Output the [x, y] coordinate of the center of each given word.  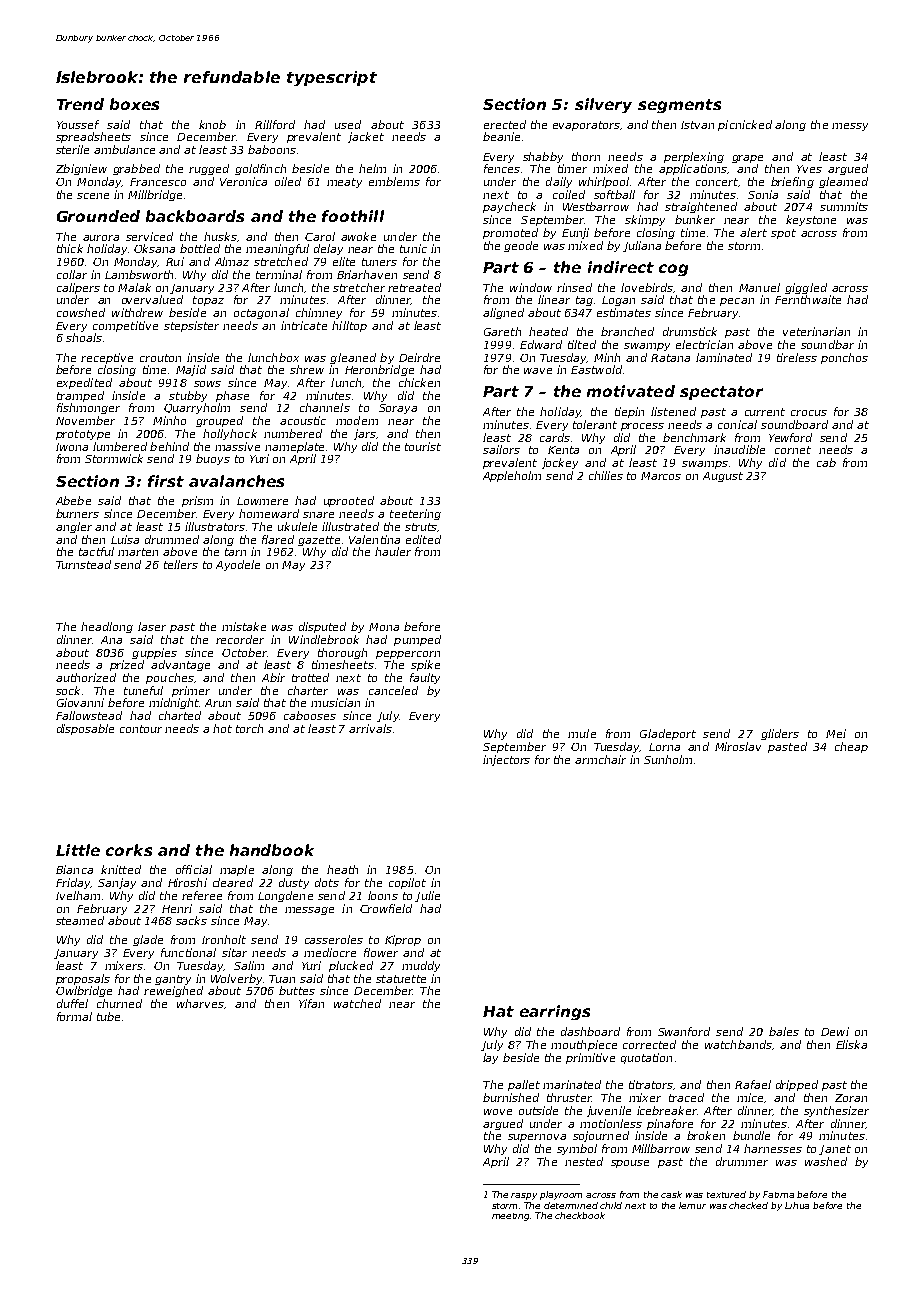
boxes [134, 104]
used [348, 124]
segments [679, 106]
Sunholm [668, 759]
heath [342, 869]
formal [74, 1016]
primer [191, 691]
